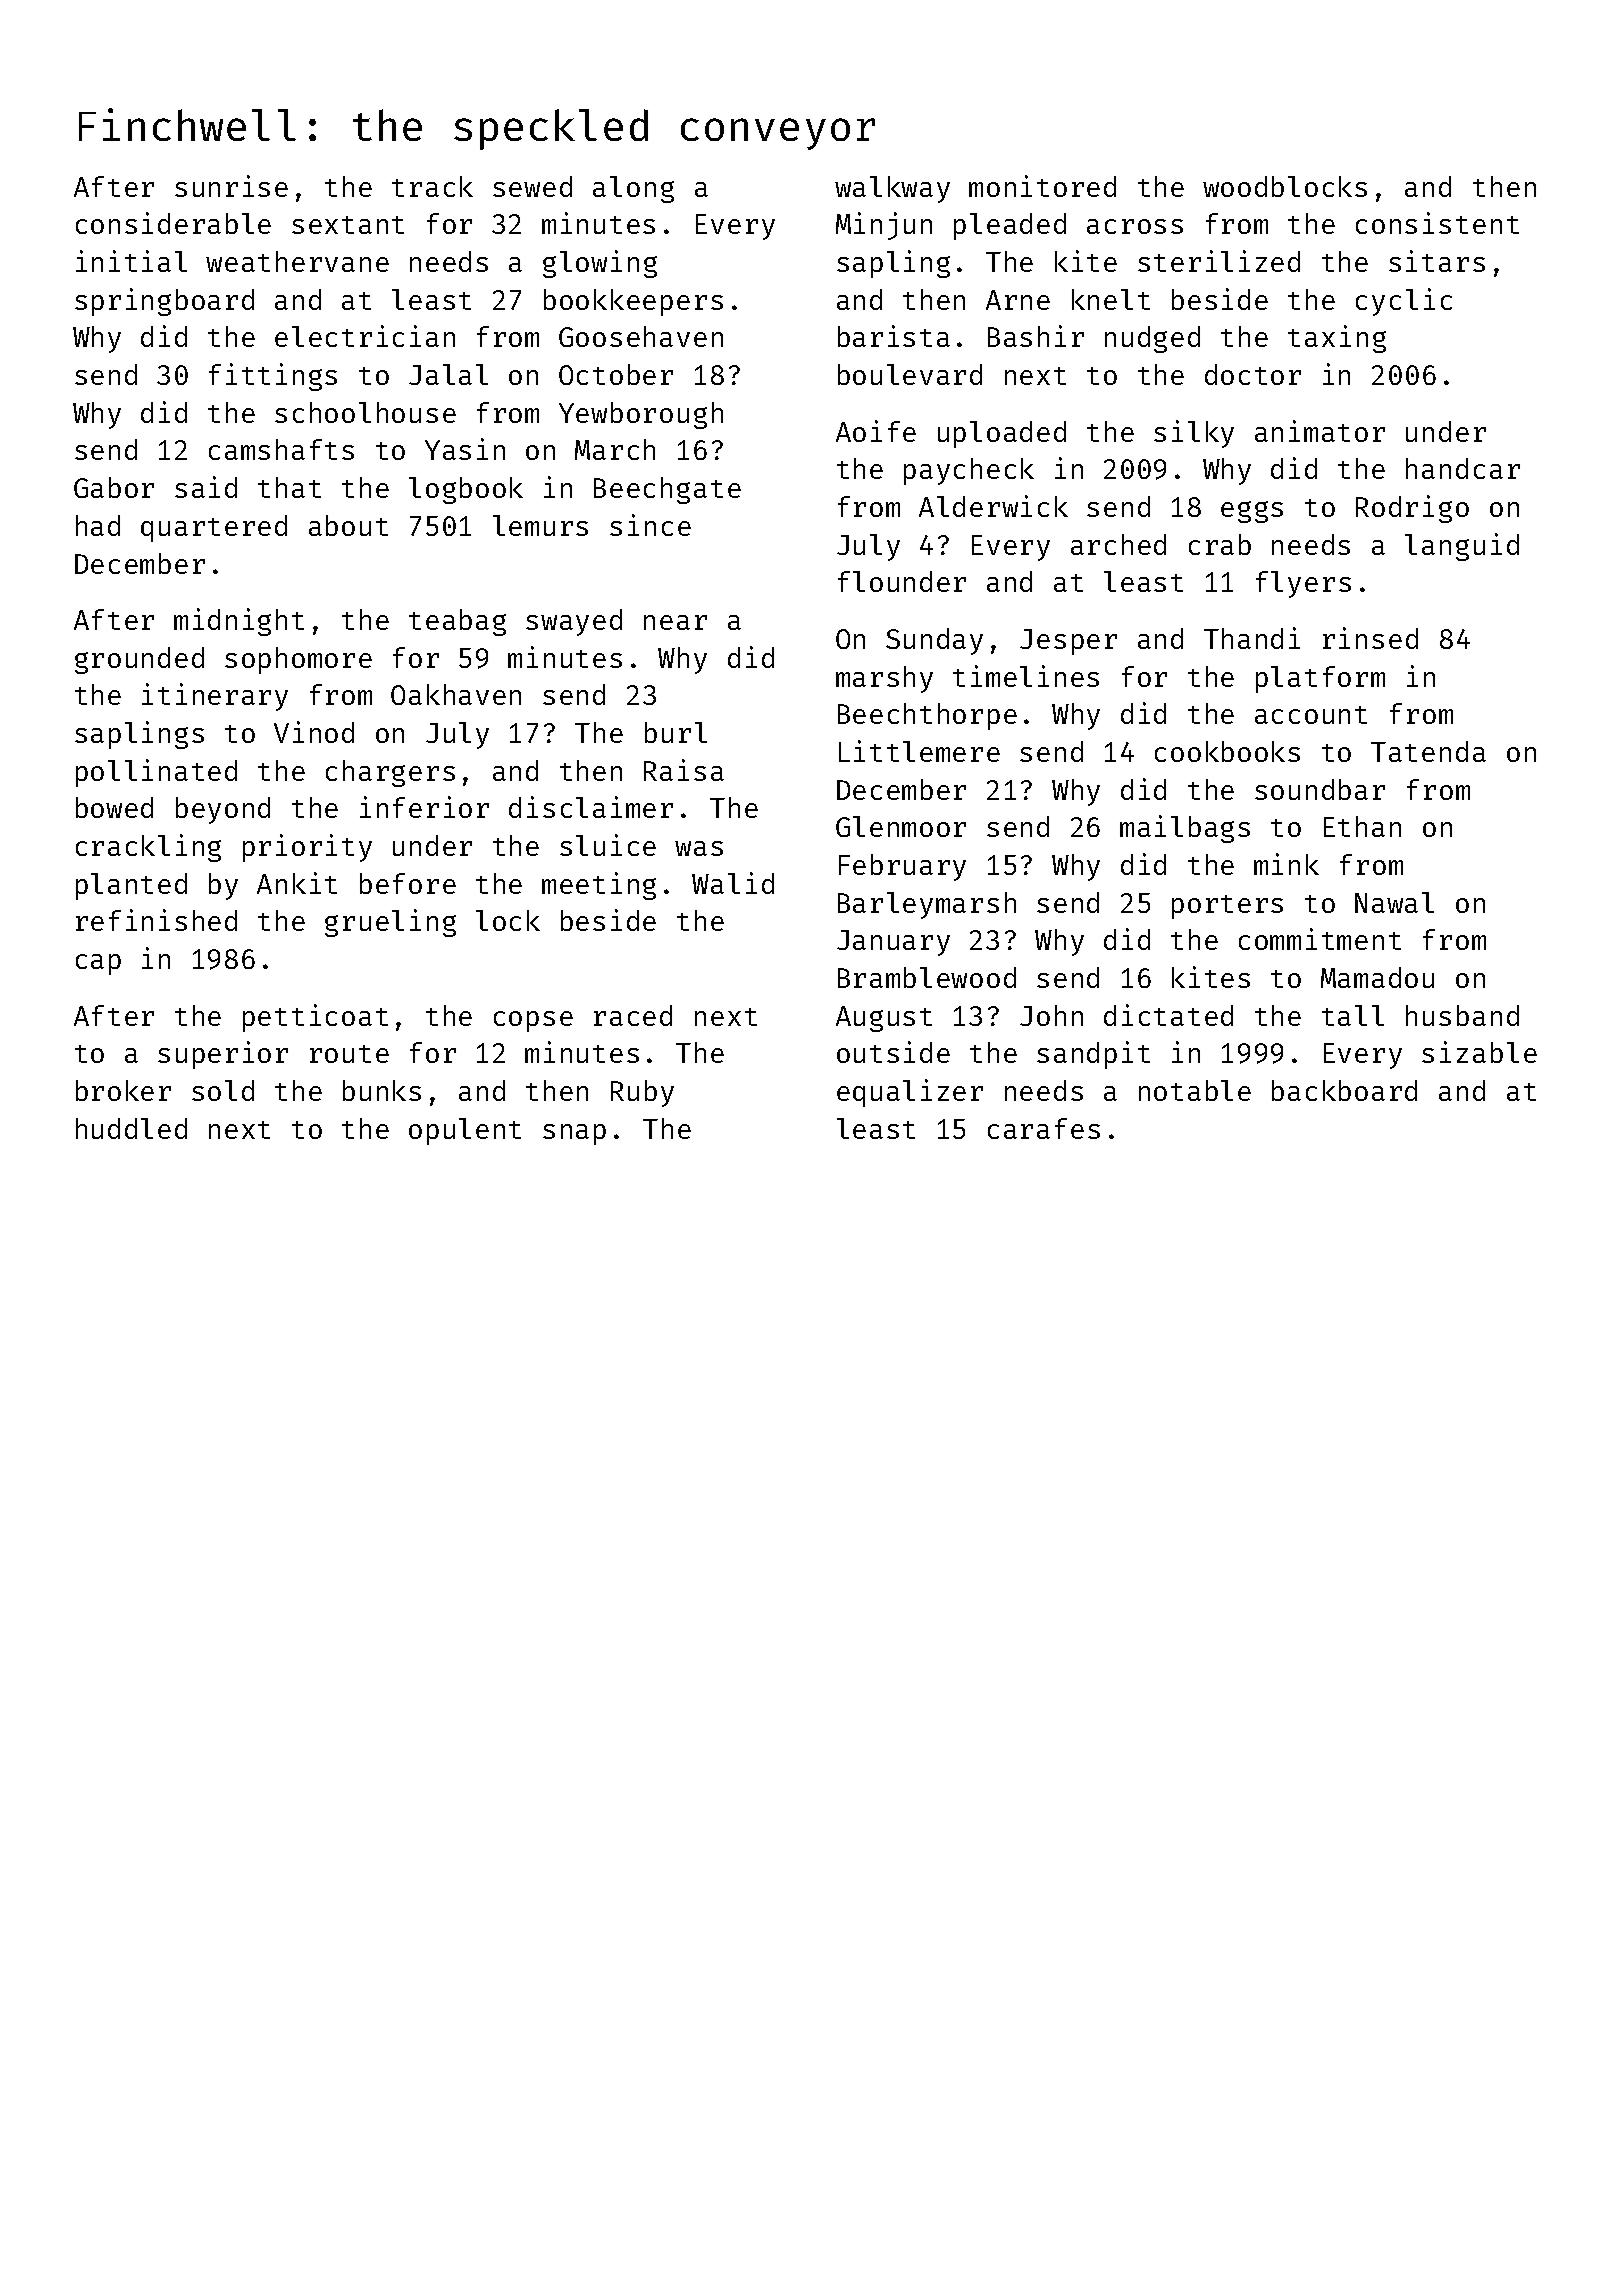  What do you see at coordinates (1042, 186) in the screenshot?
I see `monitored` at bounding box center [1042, 186].
